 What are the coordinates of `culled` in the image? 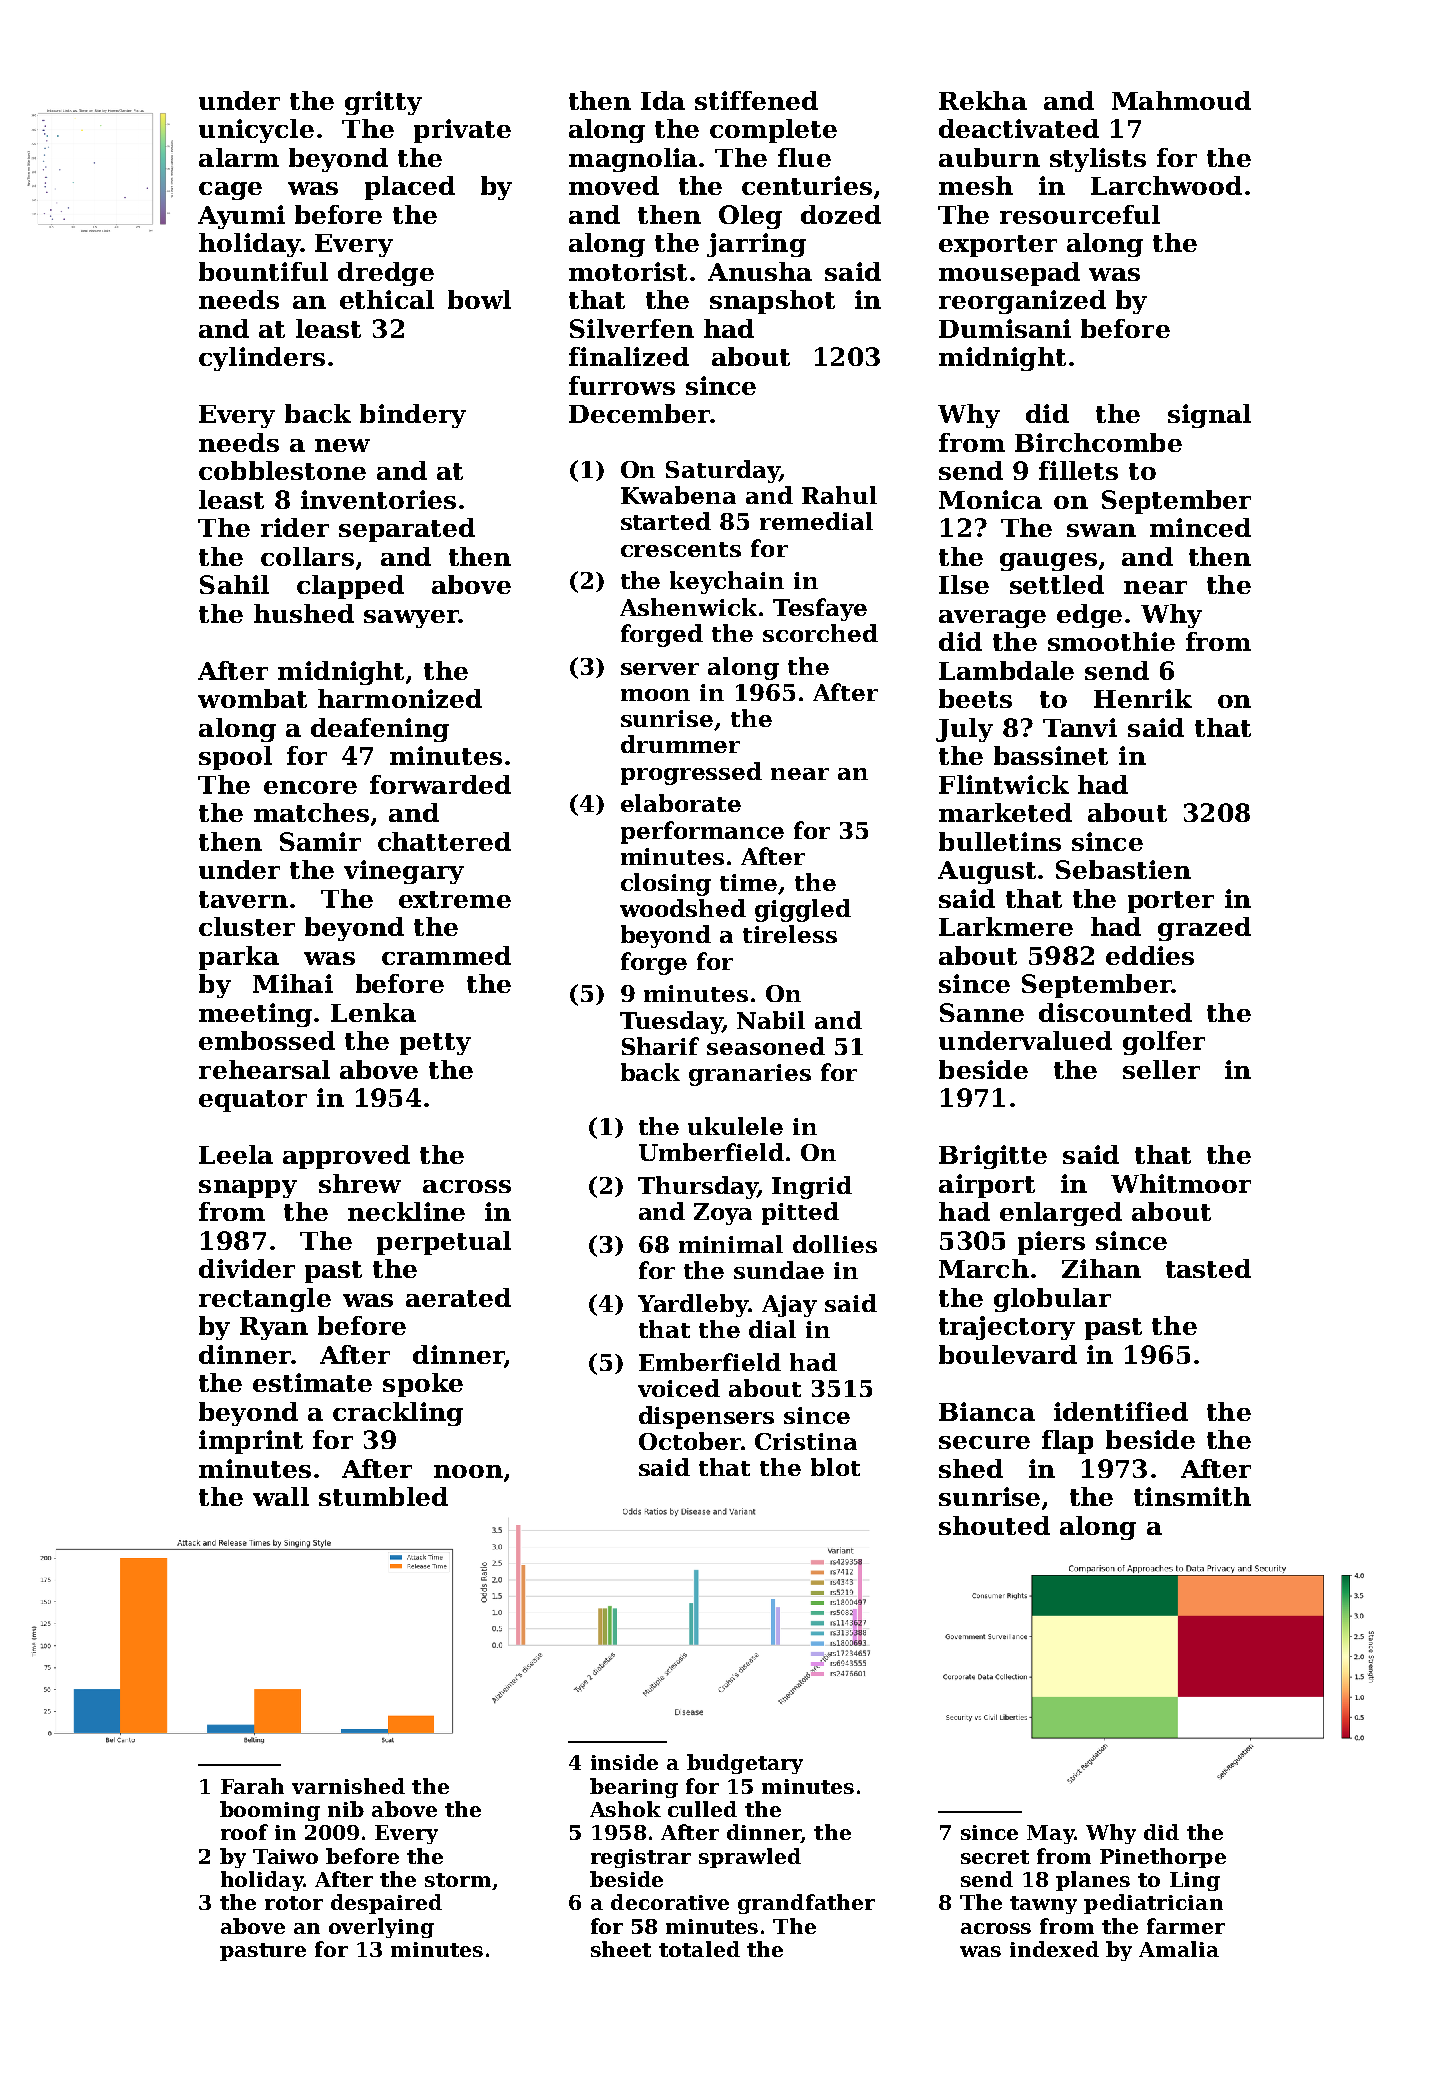 It's located at (702, 1809).
